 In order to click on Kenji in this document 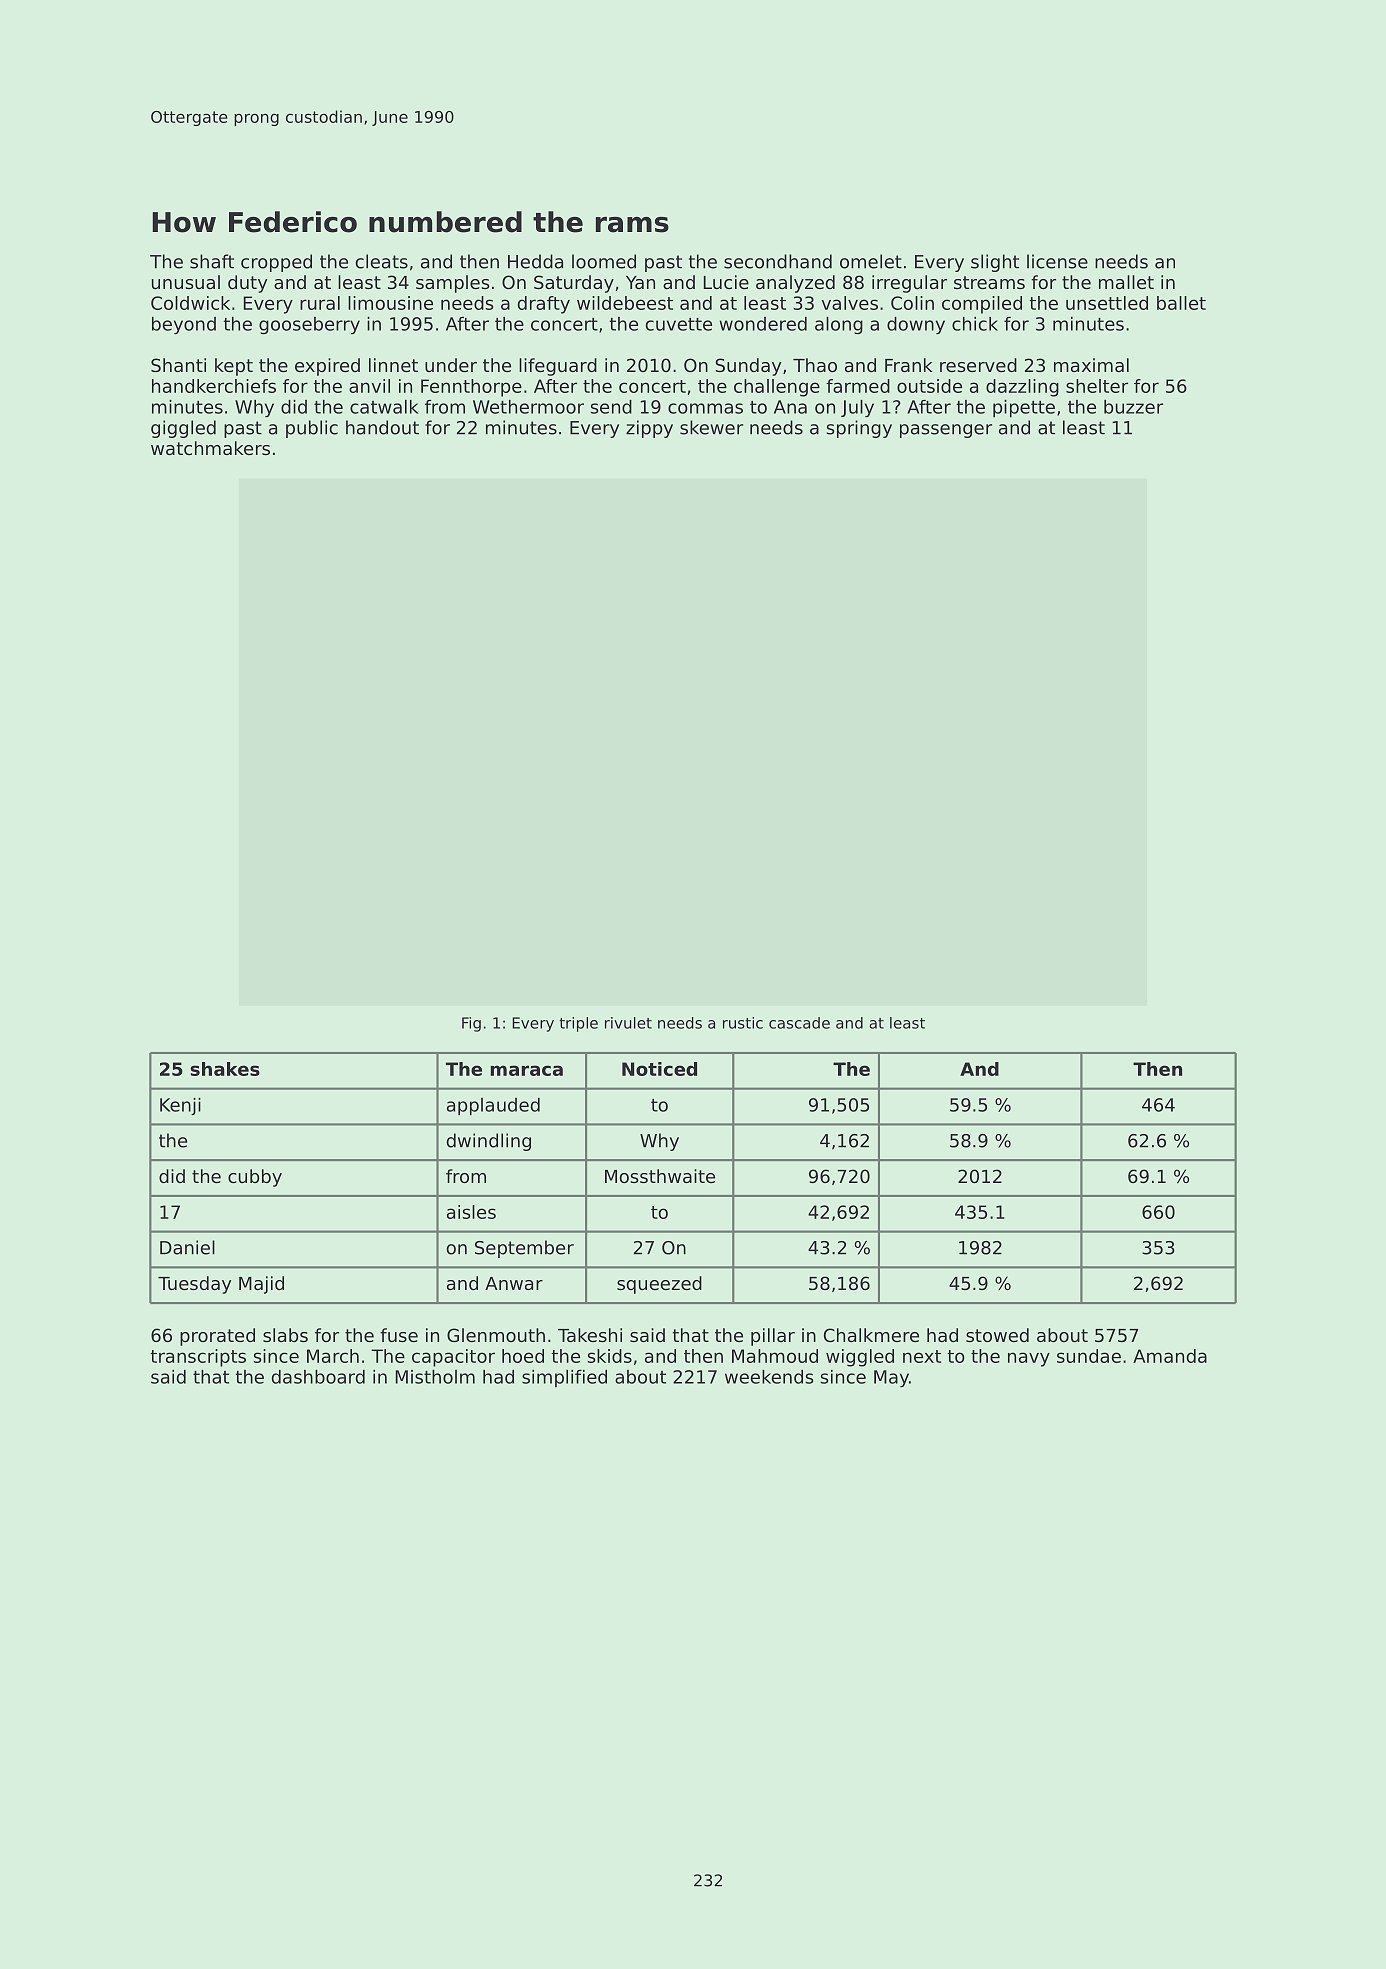, I will do `click(180, 1106)`.
